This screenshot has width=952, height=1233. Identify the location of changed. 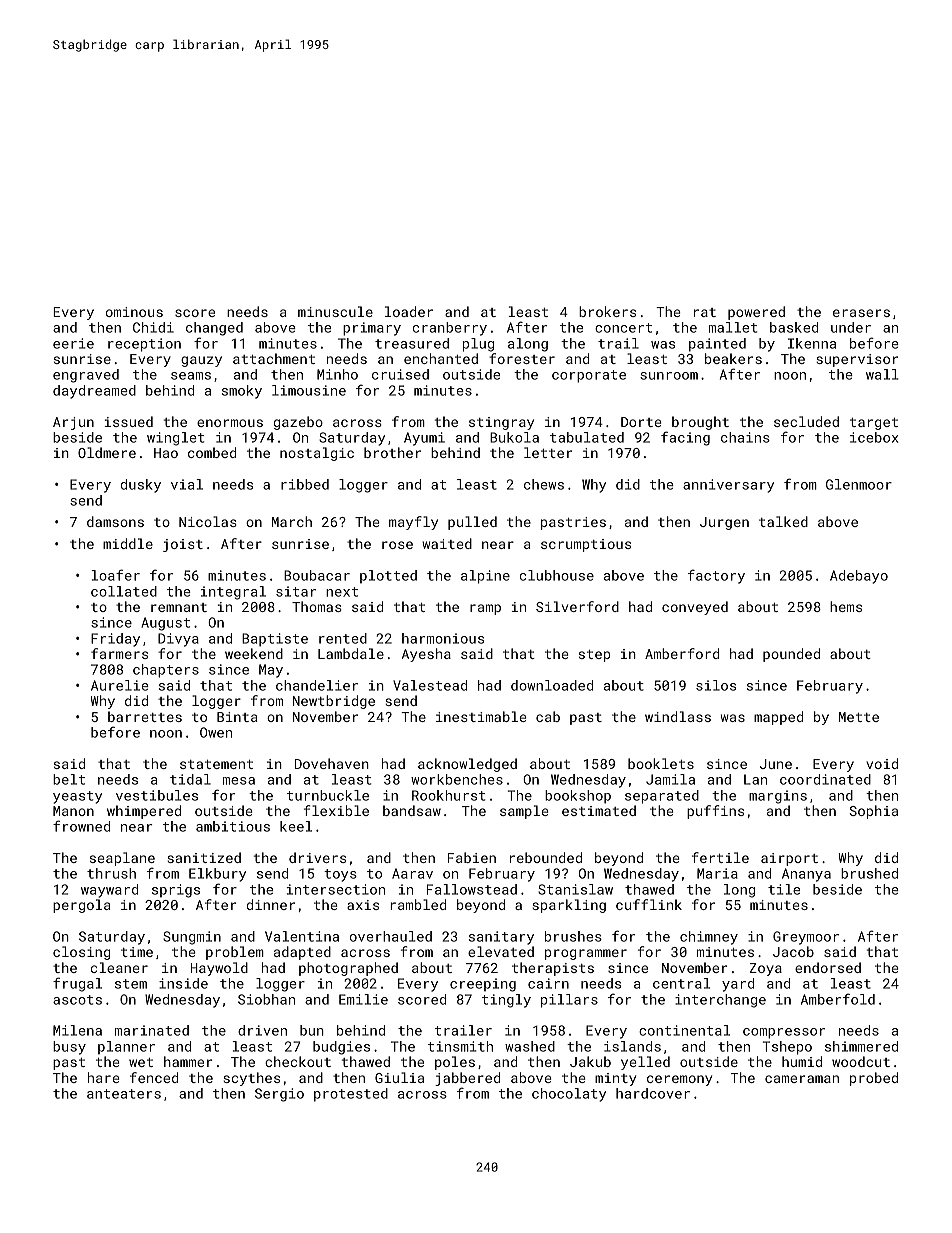
(214, 329).
